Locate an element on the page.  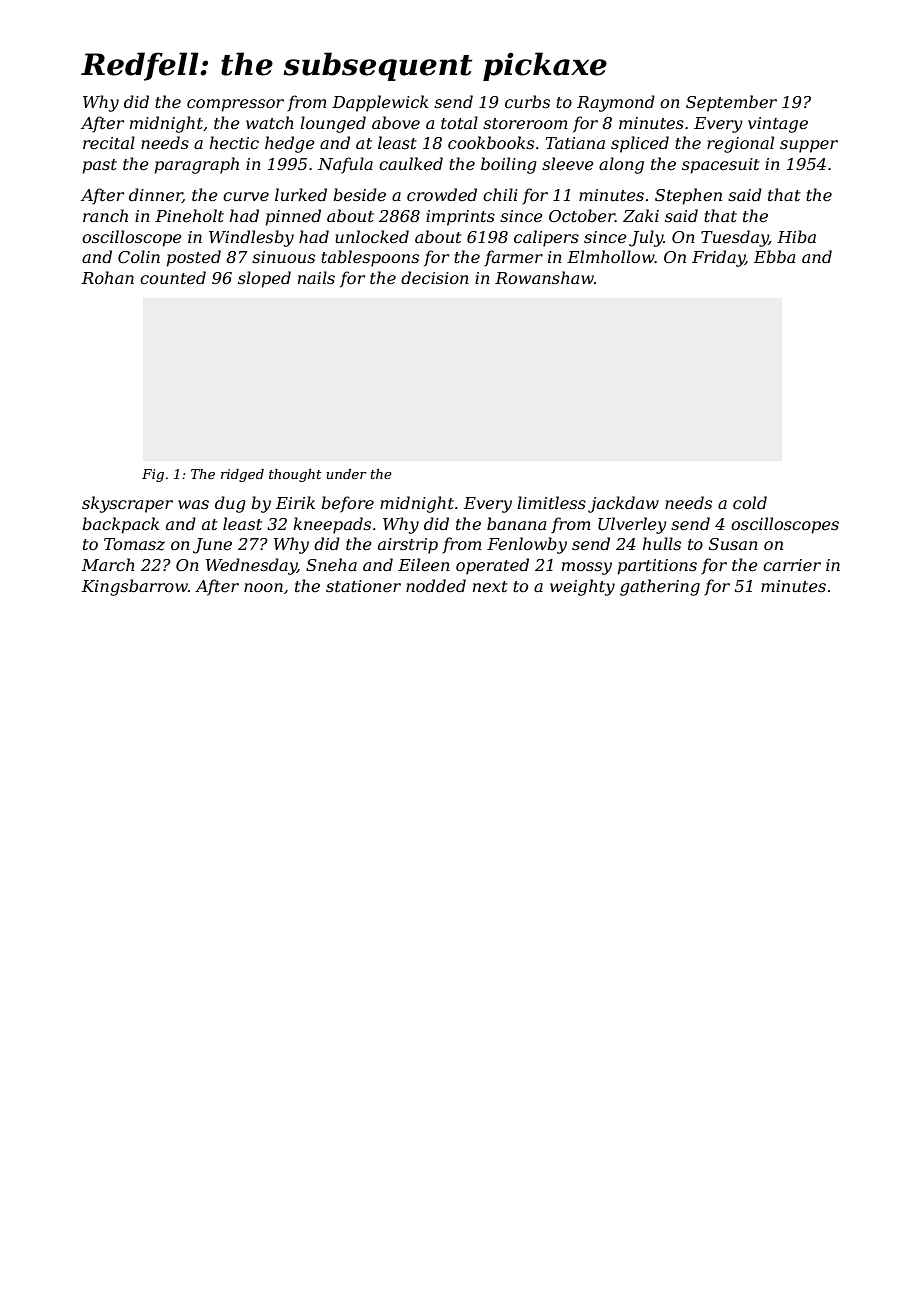
curbs is located at coordinates (527, 101).
